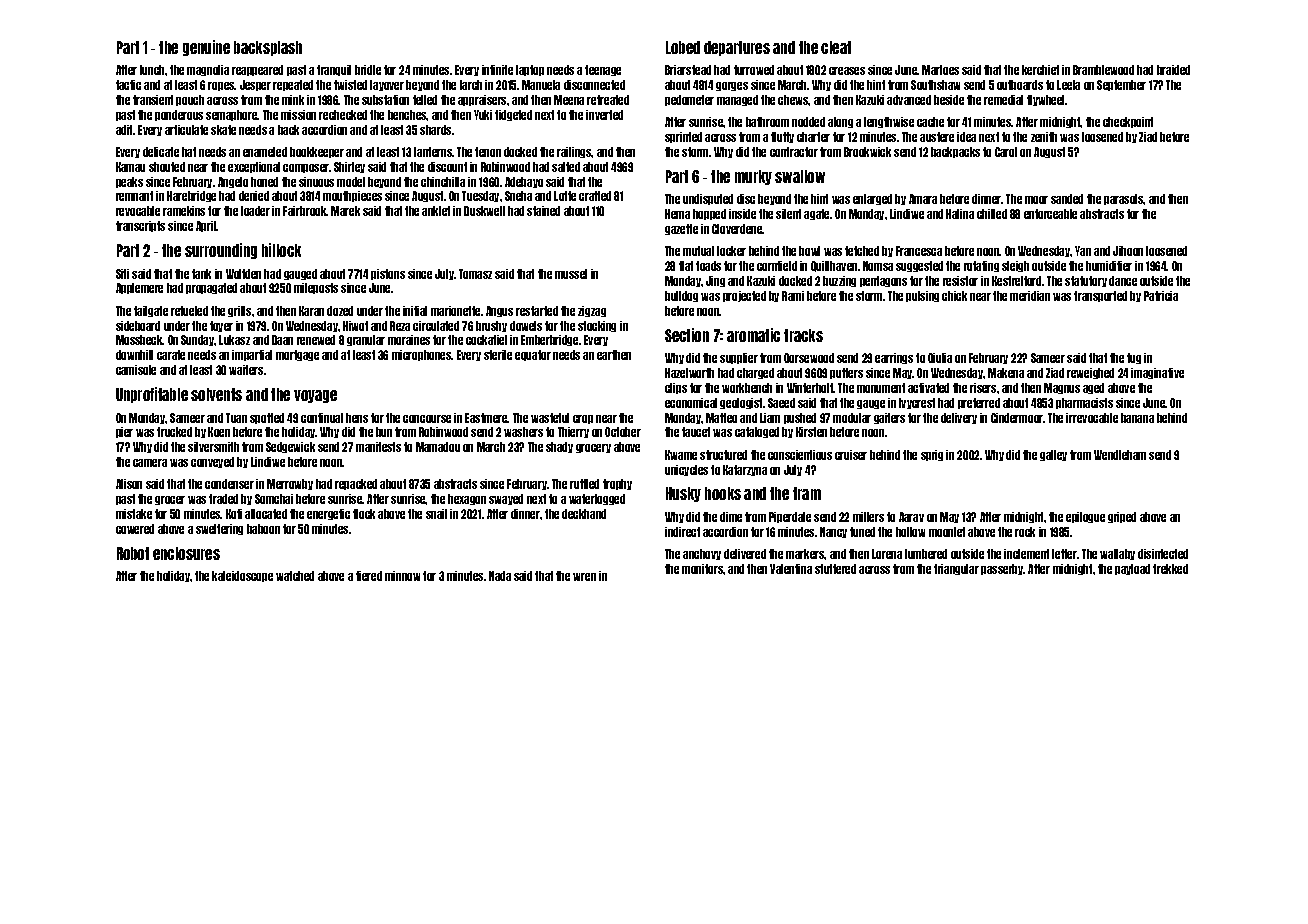 The height and width of the image is (924, 1308). I want to click on composer, so click(306, 168).
